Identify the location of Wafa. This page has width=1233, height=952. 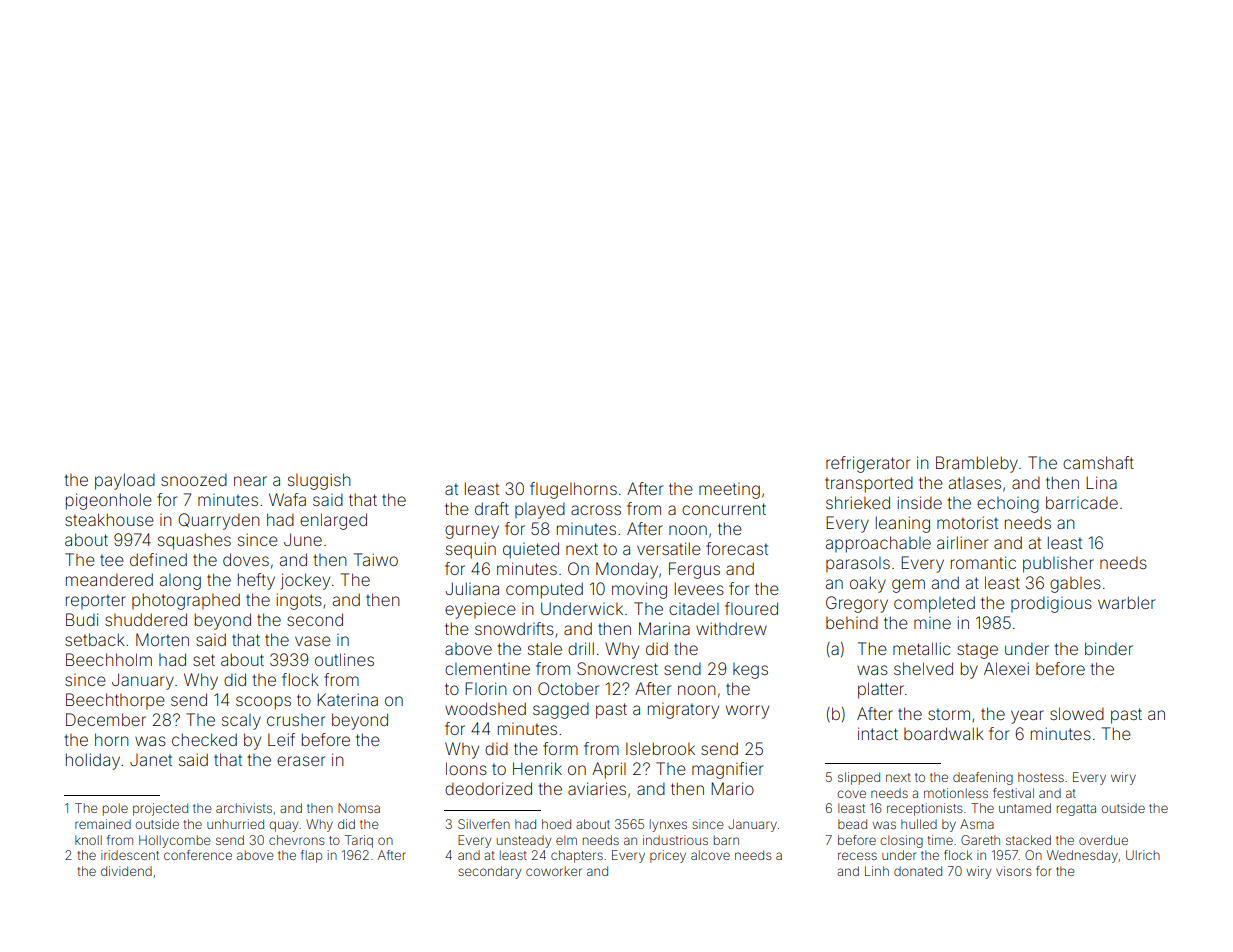
(287, 499).
